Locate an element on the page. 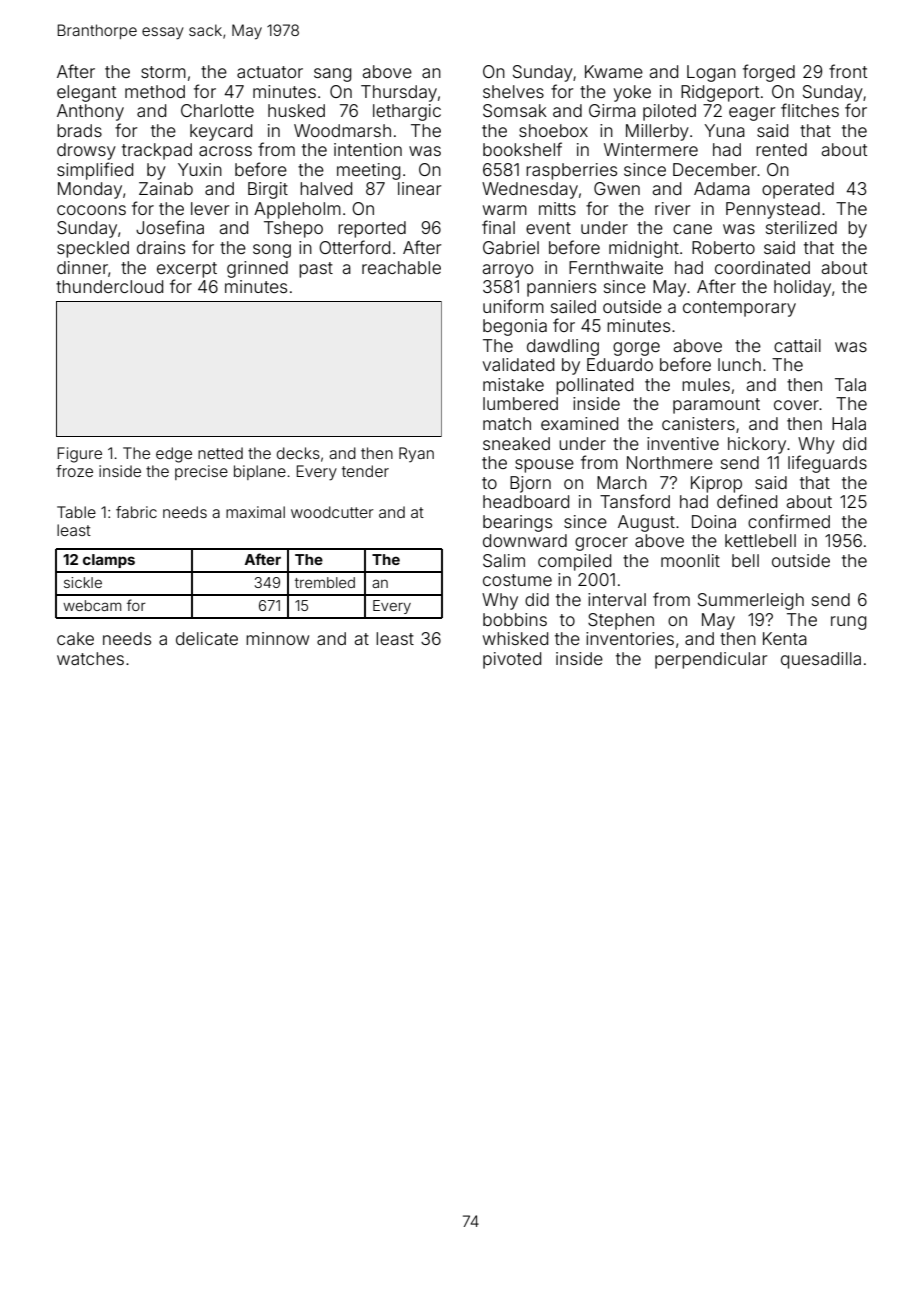 The width and height of the image is (924, 1311). storm is located at coordinates (163, 72).
